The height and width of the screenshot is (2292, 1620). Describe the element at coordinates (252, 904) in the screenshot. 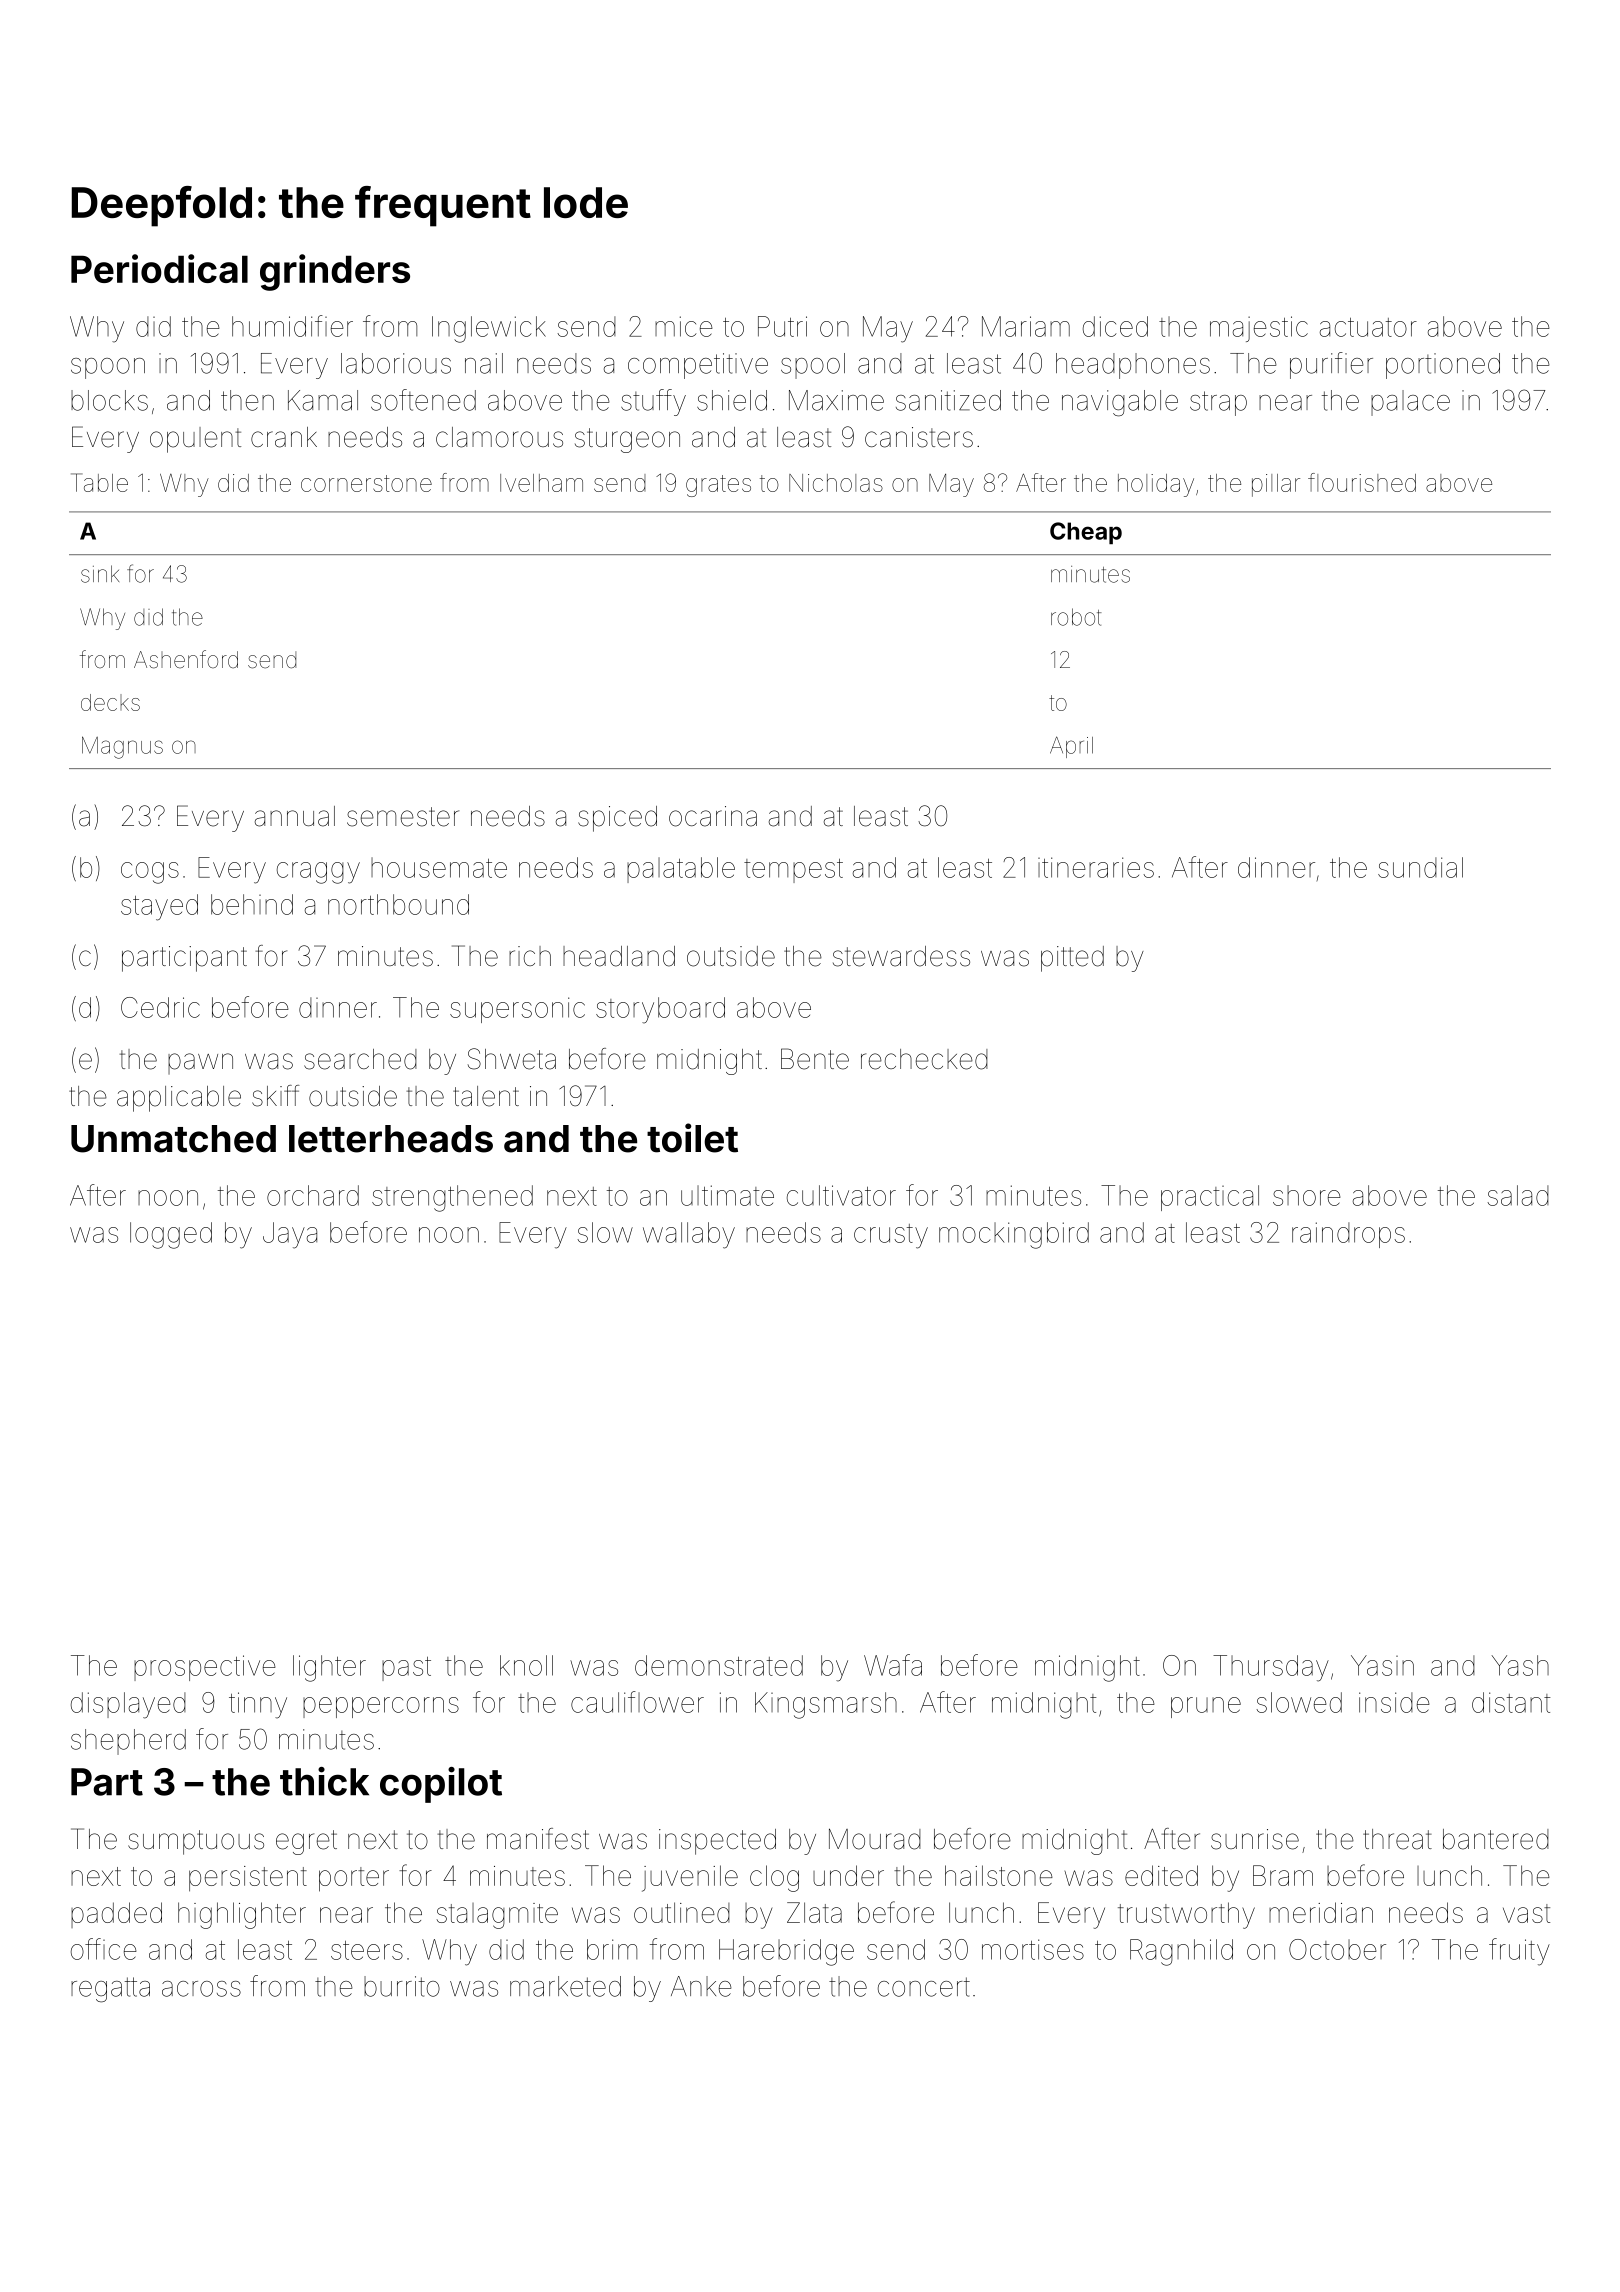

I see `behind` at that location.
